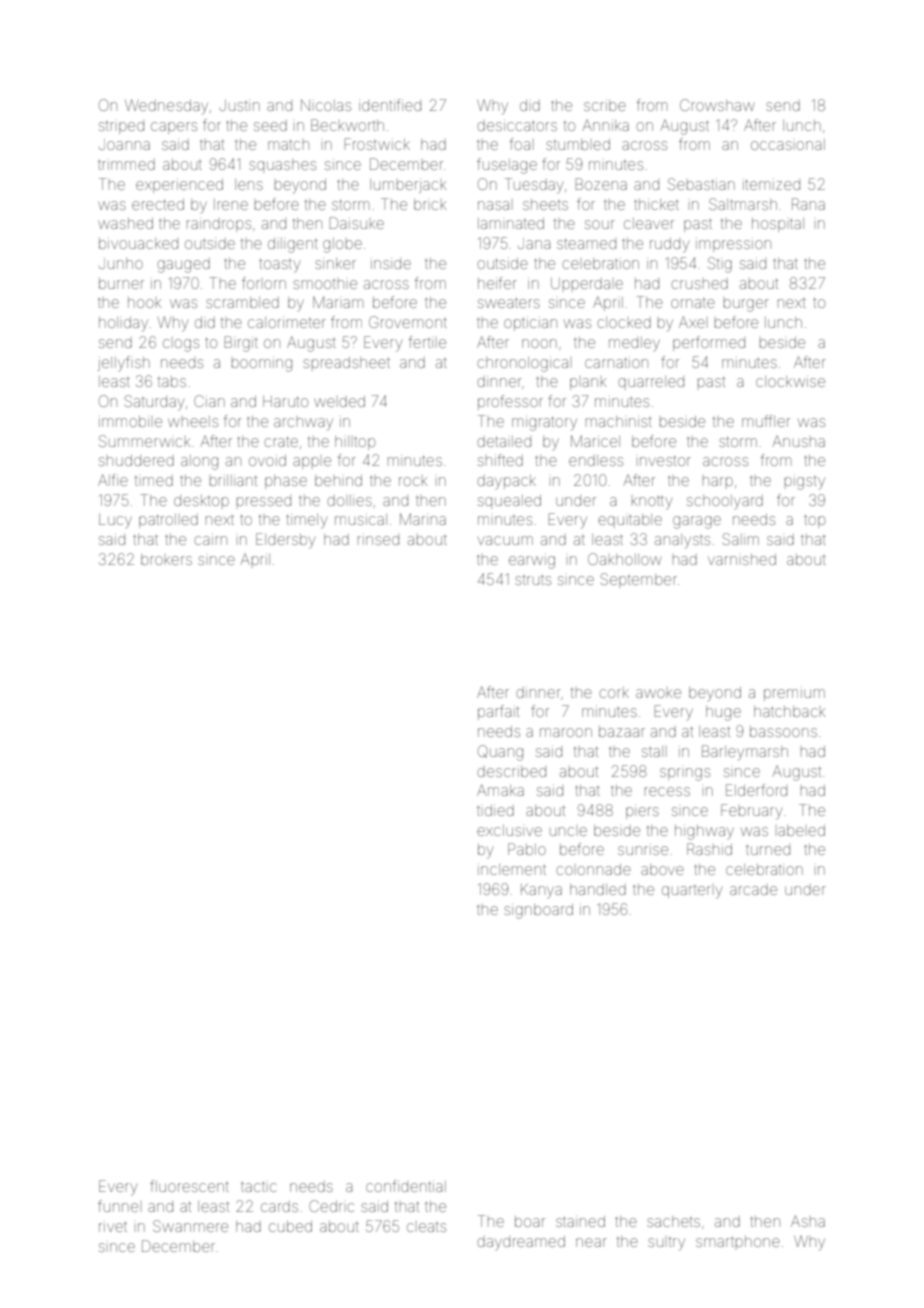 The height and width of the screenshot is (1308, 924). Describe the element at coordinates (190, 1226) in the screenshot. I see `Swanmere` at that location.
